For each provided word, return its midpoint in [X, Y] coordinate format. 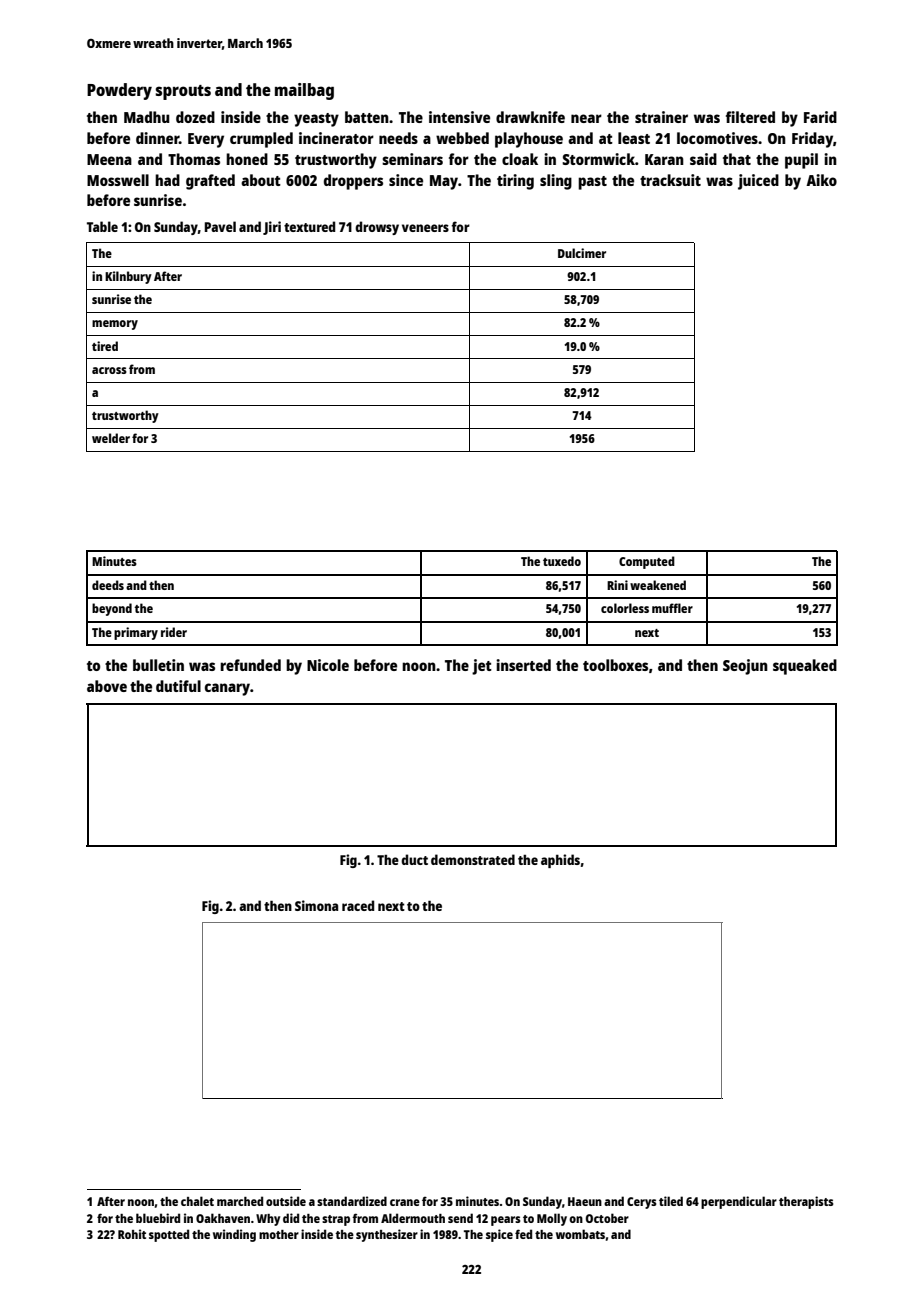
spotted [169, 1235]
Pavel [220, 226]
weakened [658, 585]
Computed [647, 562]
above [107, 686]
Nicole [328, 665]
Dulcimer [582, 253]
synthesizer [387, 1235]
